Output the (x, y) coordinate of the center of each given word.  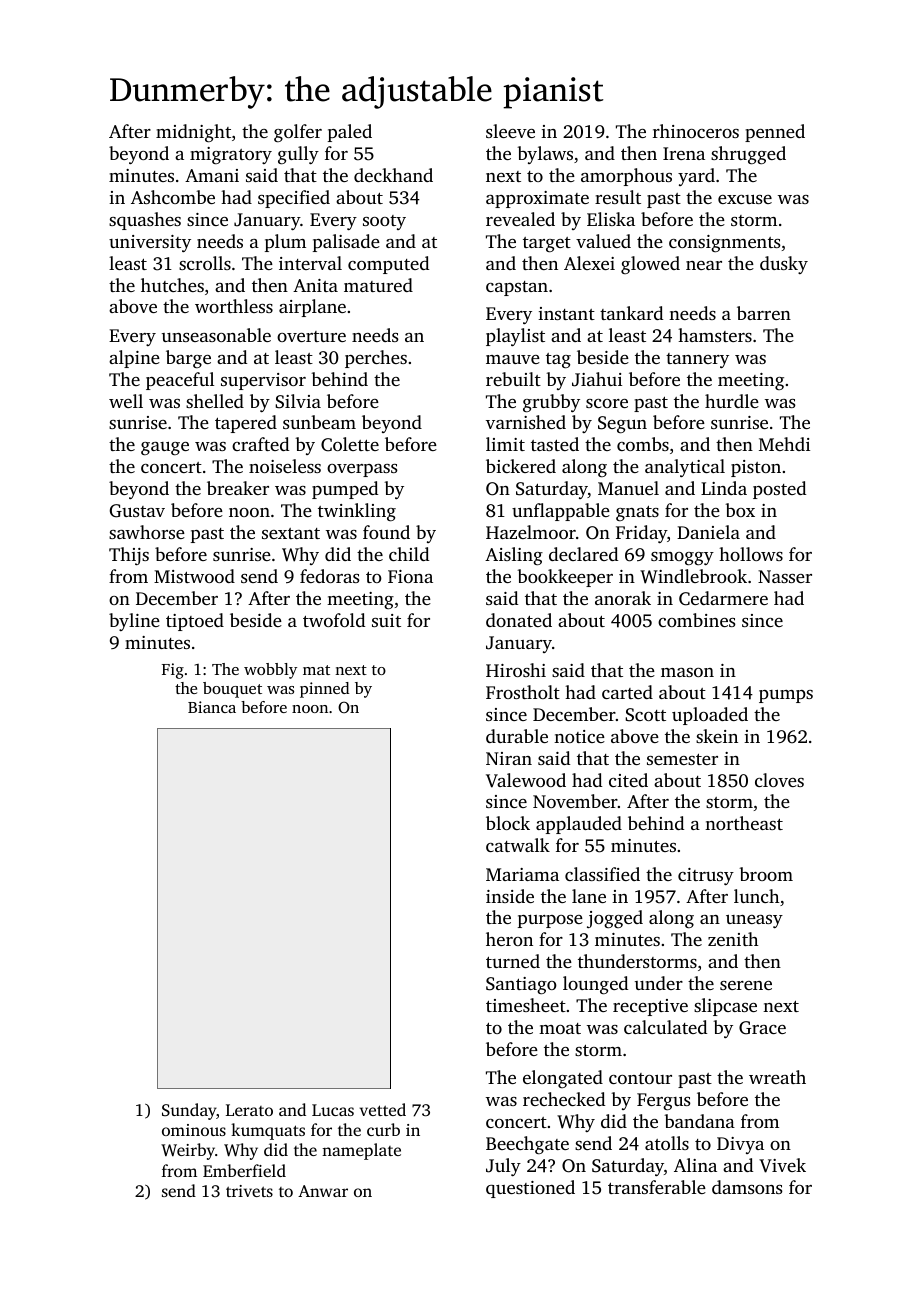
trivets (249, 1191)
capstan (517, 288)
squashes (145, 221)
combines (697, 620)
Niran (509, 758)
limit (505, 444)
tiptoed (195, 622)
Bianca (212, 707)
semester (682, 759)
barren (764, 313)
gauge (165, 448)
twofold (334, 620)
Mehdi (784, 444)
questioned (530, 1189)
